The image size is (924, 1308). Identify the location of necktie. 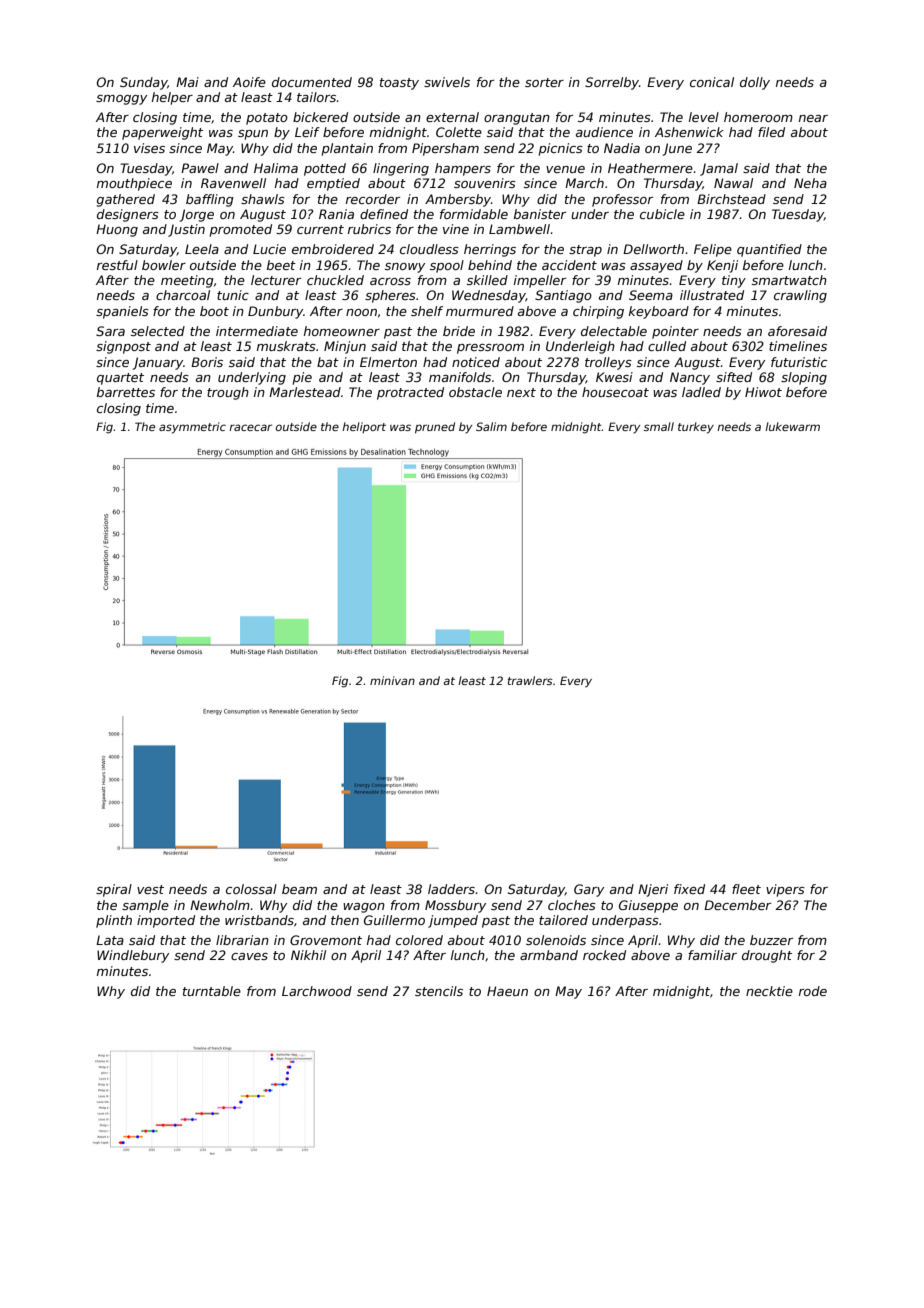
(769, 991).
